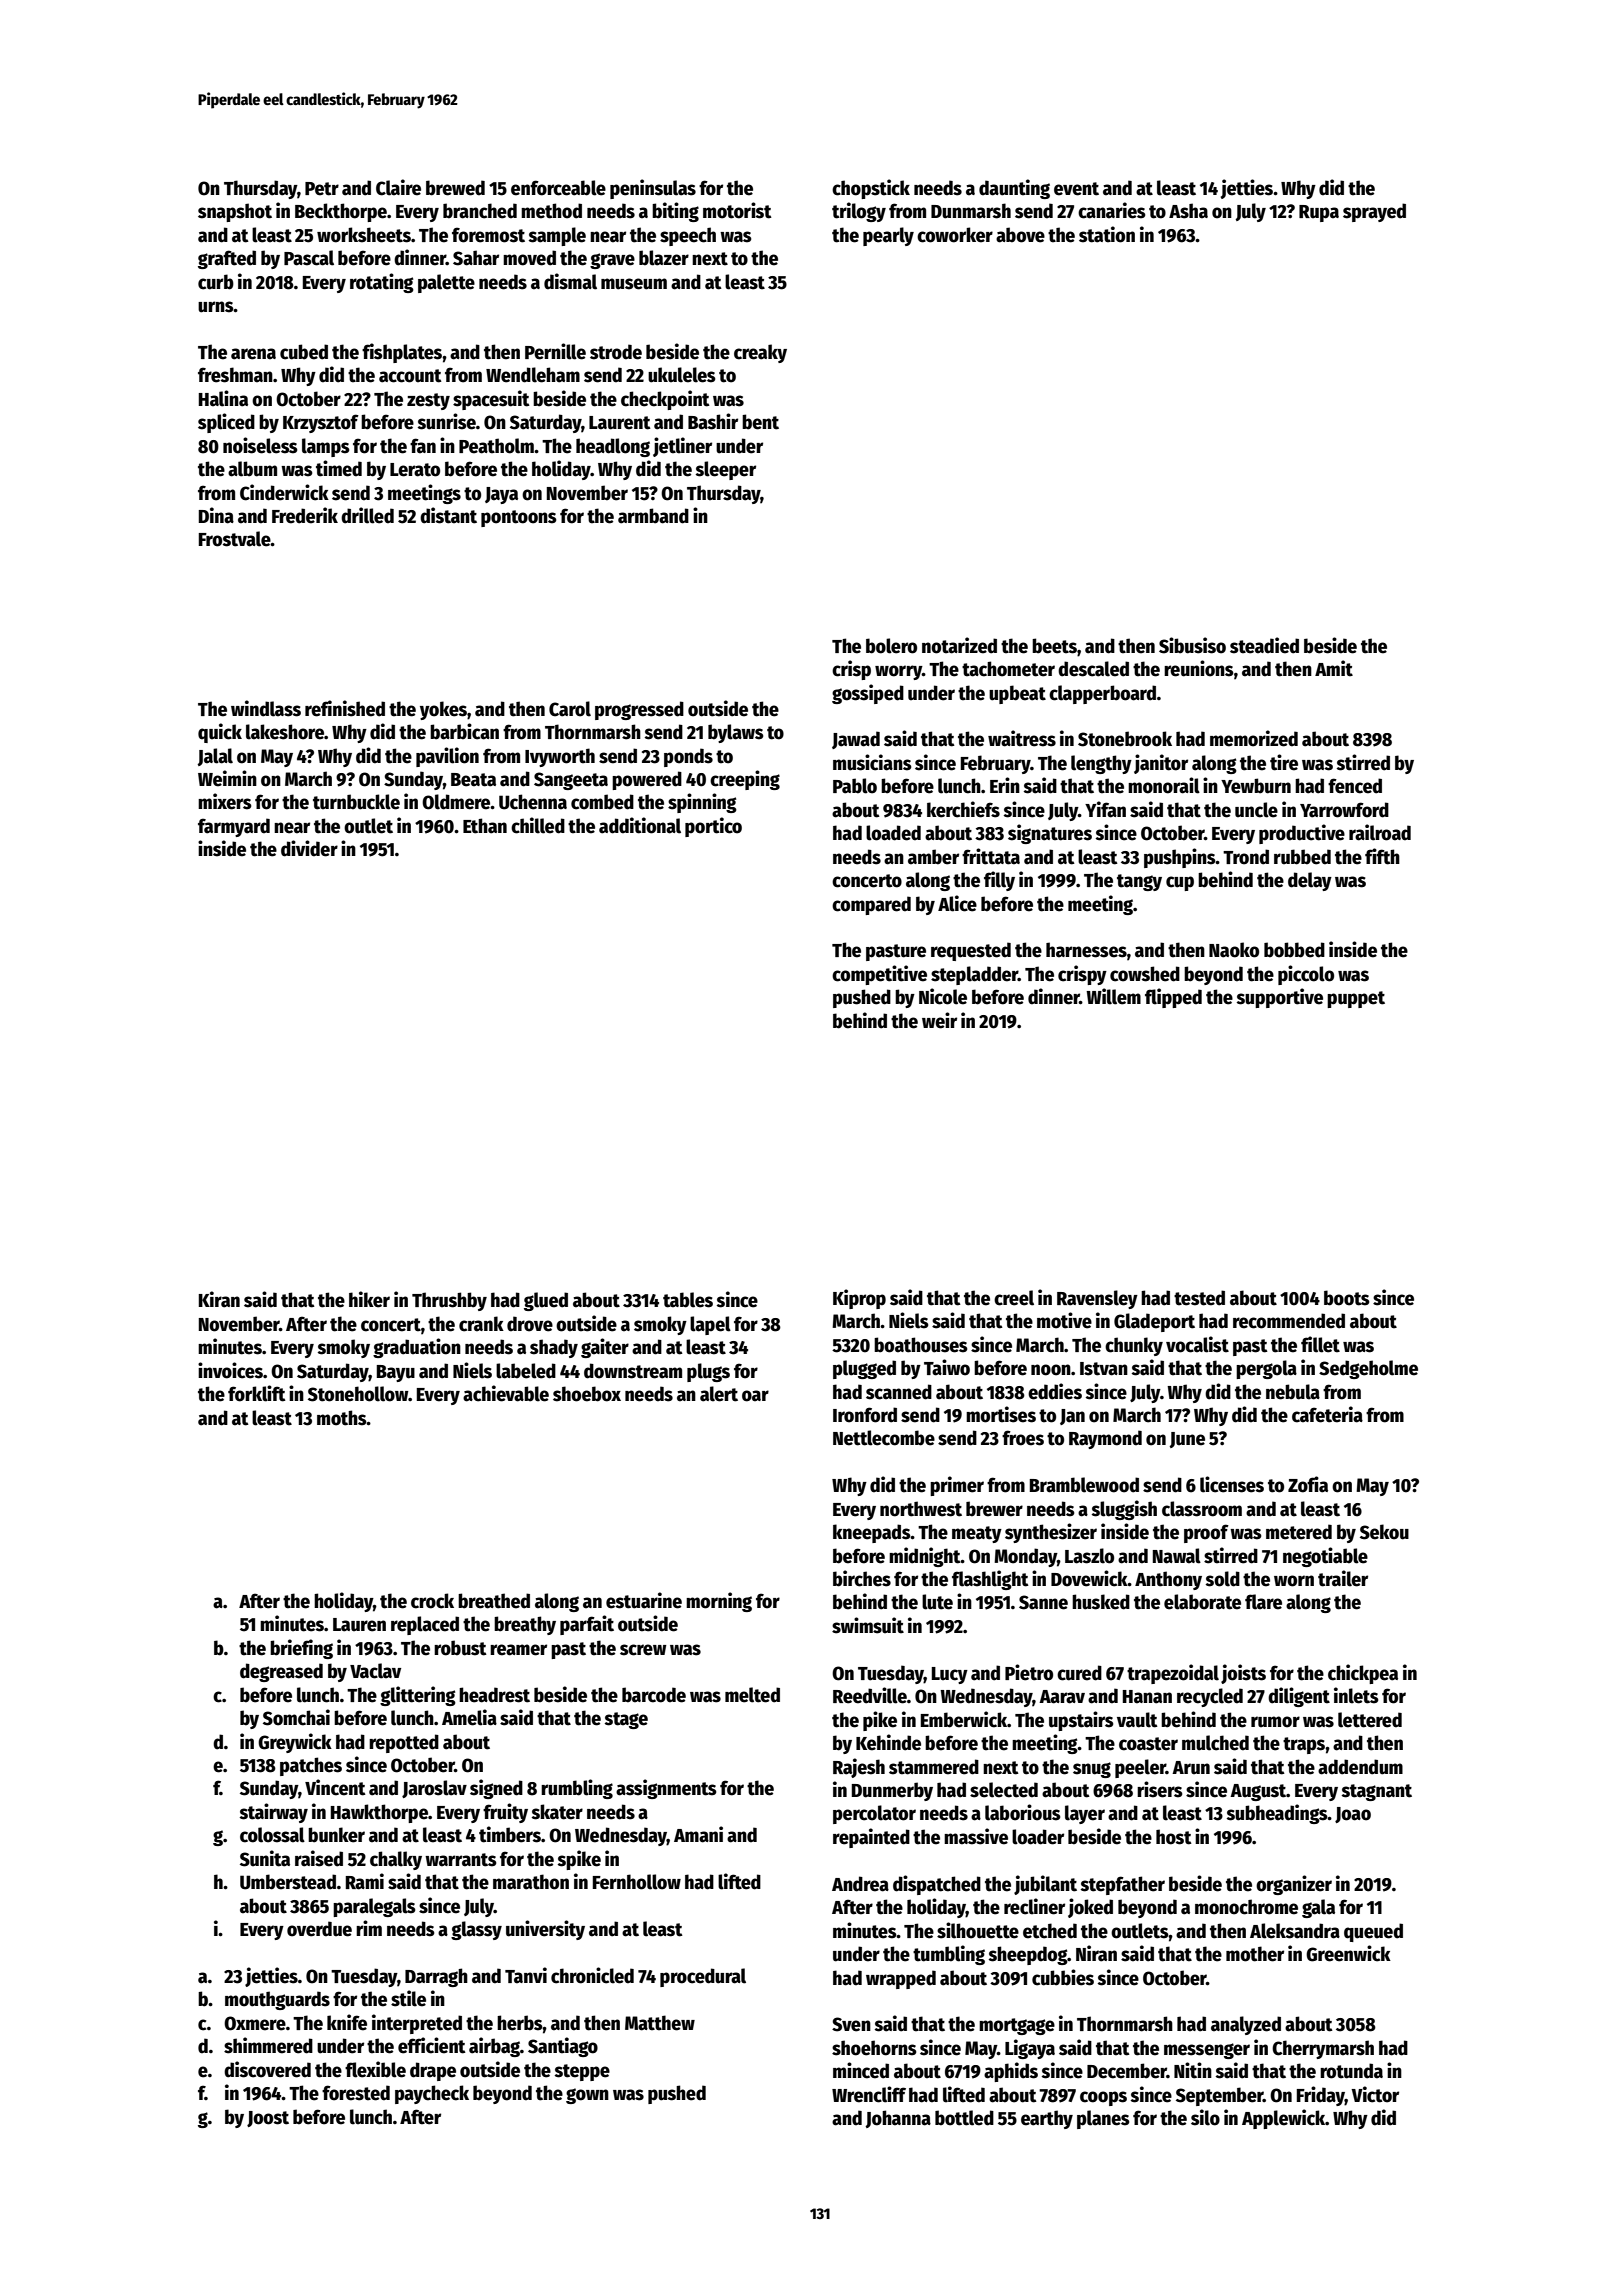 This screenshot has height=2292, width=1620. What do you see at coordinates (219, 1299) in the screenshot?
I see `Kiran` at bounding box center [219, 1299].
